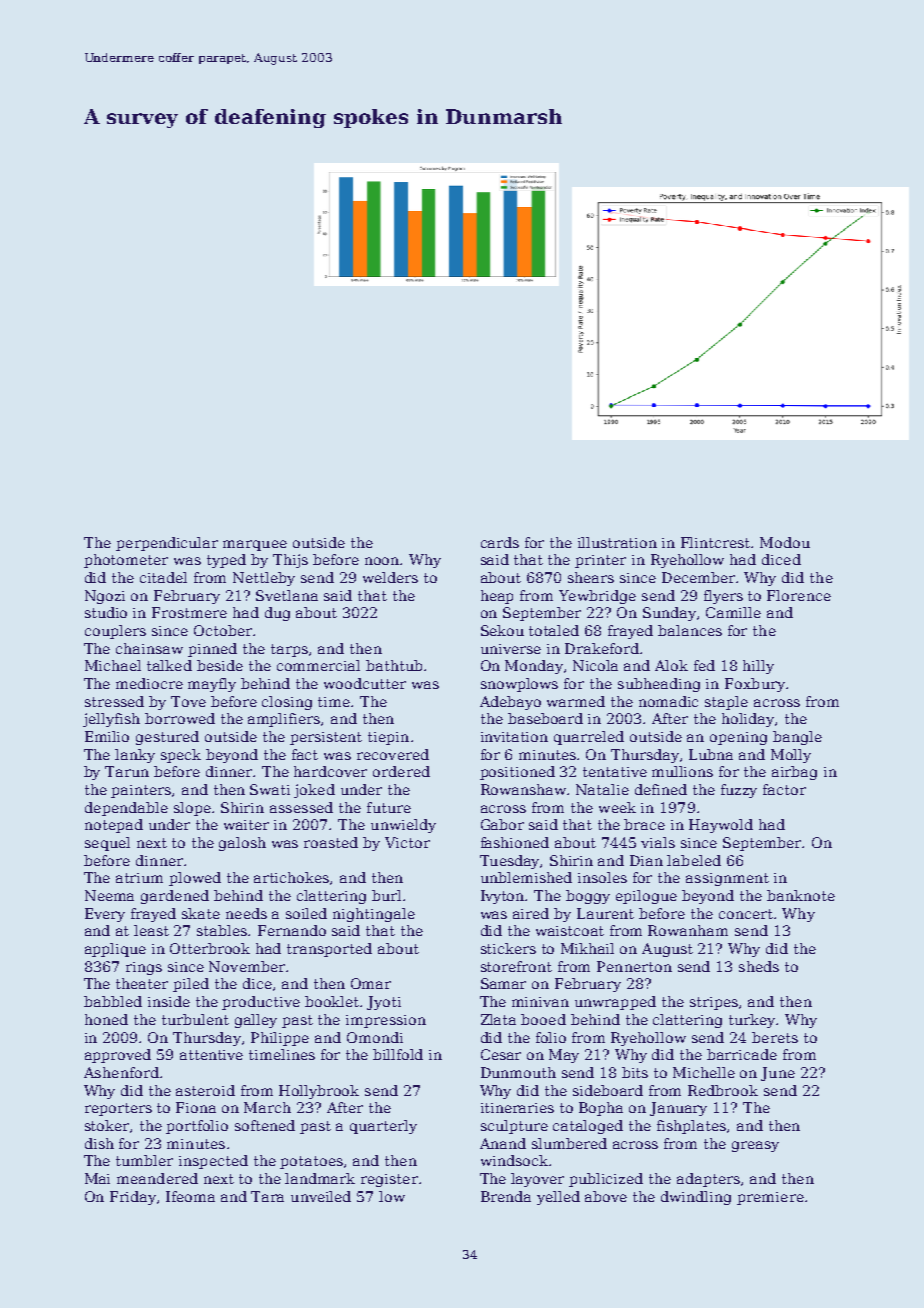  Describe the element at coordinates (727, 879) in the screenshot. I see `assignment` at that location.
